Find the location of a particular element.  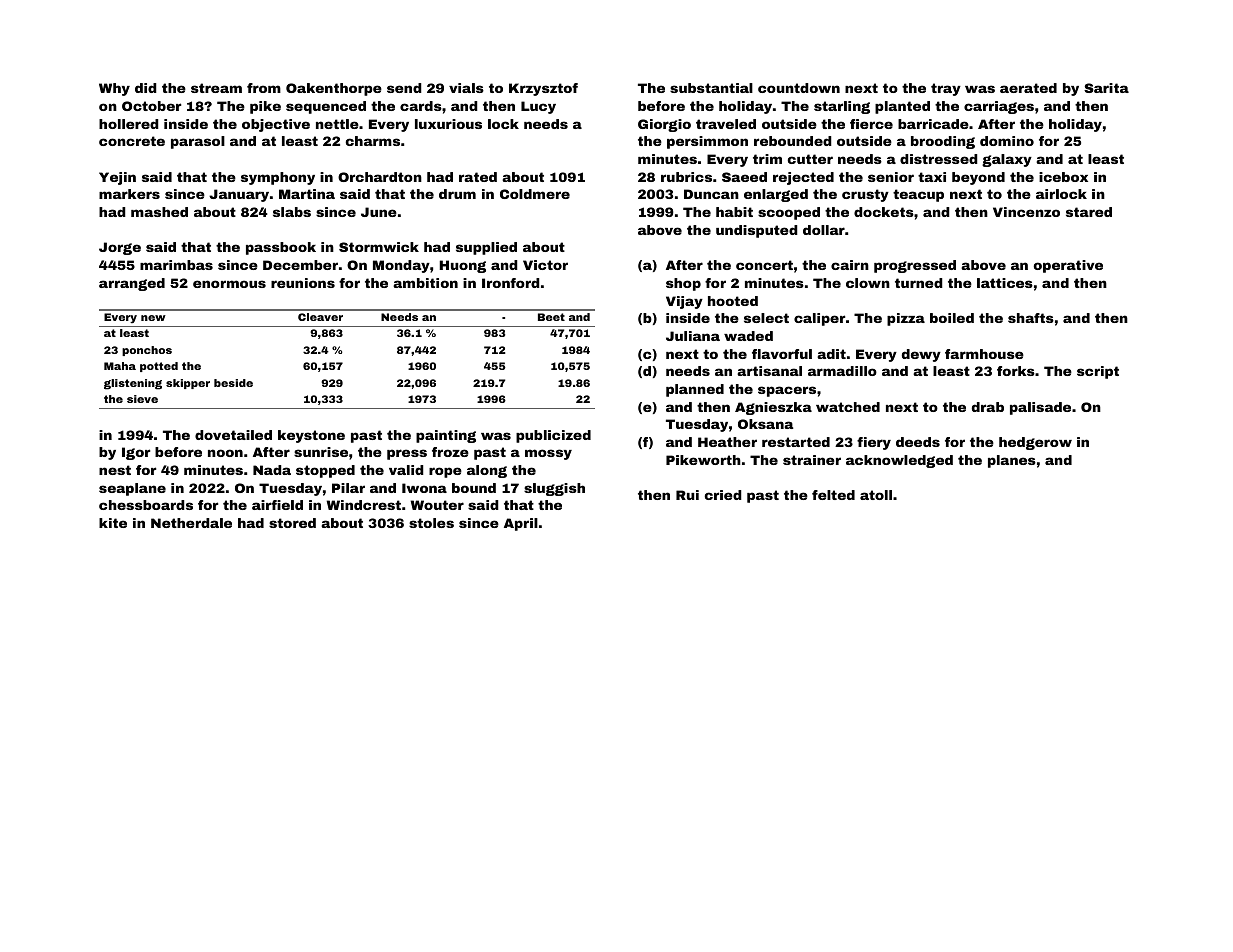

Juliana is located at coordinates (693, 336).
